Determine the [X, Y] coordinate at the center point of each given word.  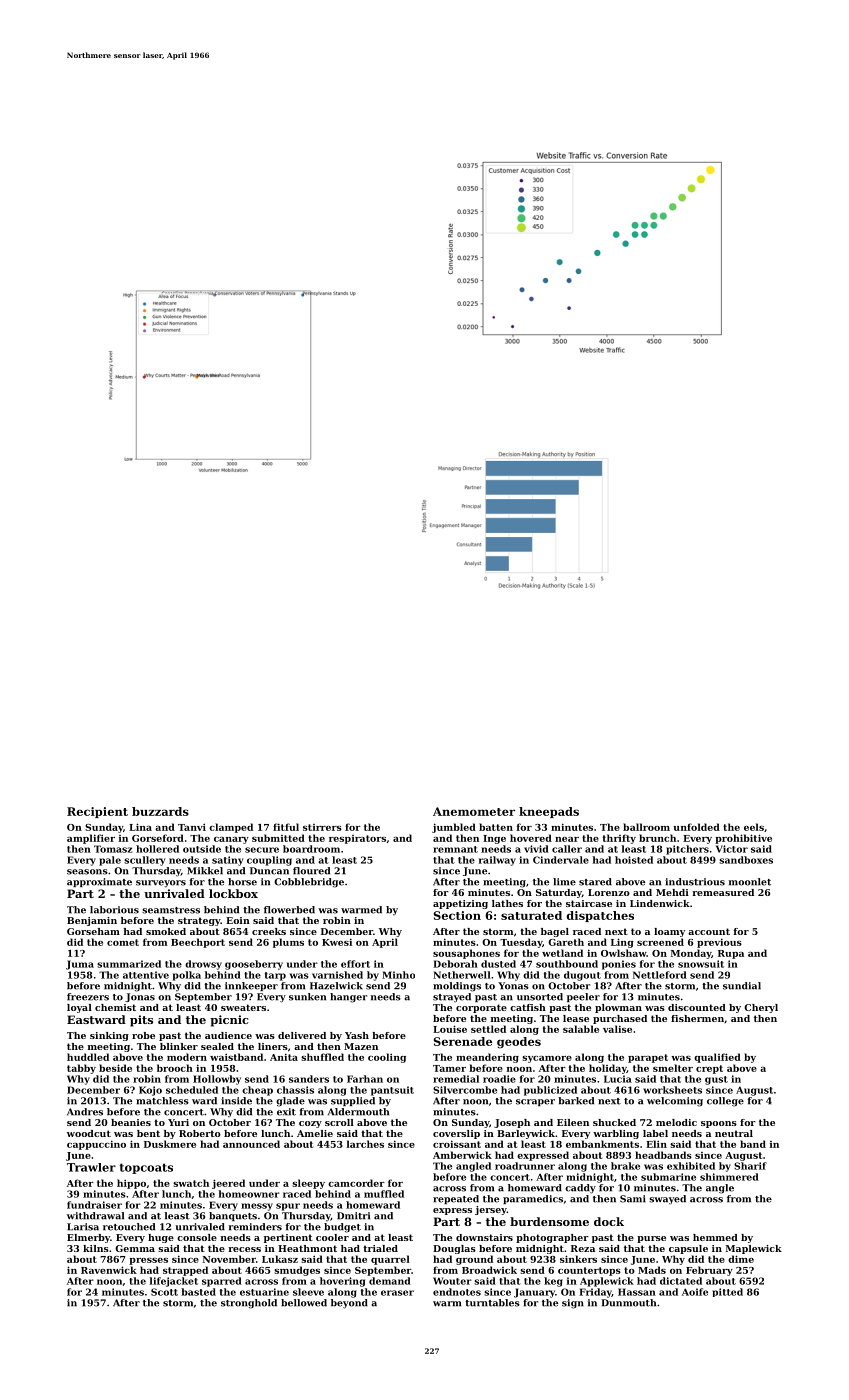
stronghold [249, 1304]
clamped [231, 828]
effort [355, 964]
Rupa [731, 954]
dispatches [600, 916]
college [725, 1102]
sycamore [547, 1059]
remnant [455, 849]
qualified [717, 1058]
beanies [131, 1122]
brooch [175, 1068]
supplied [353, 1101]
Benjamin [92, 921]
